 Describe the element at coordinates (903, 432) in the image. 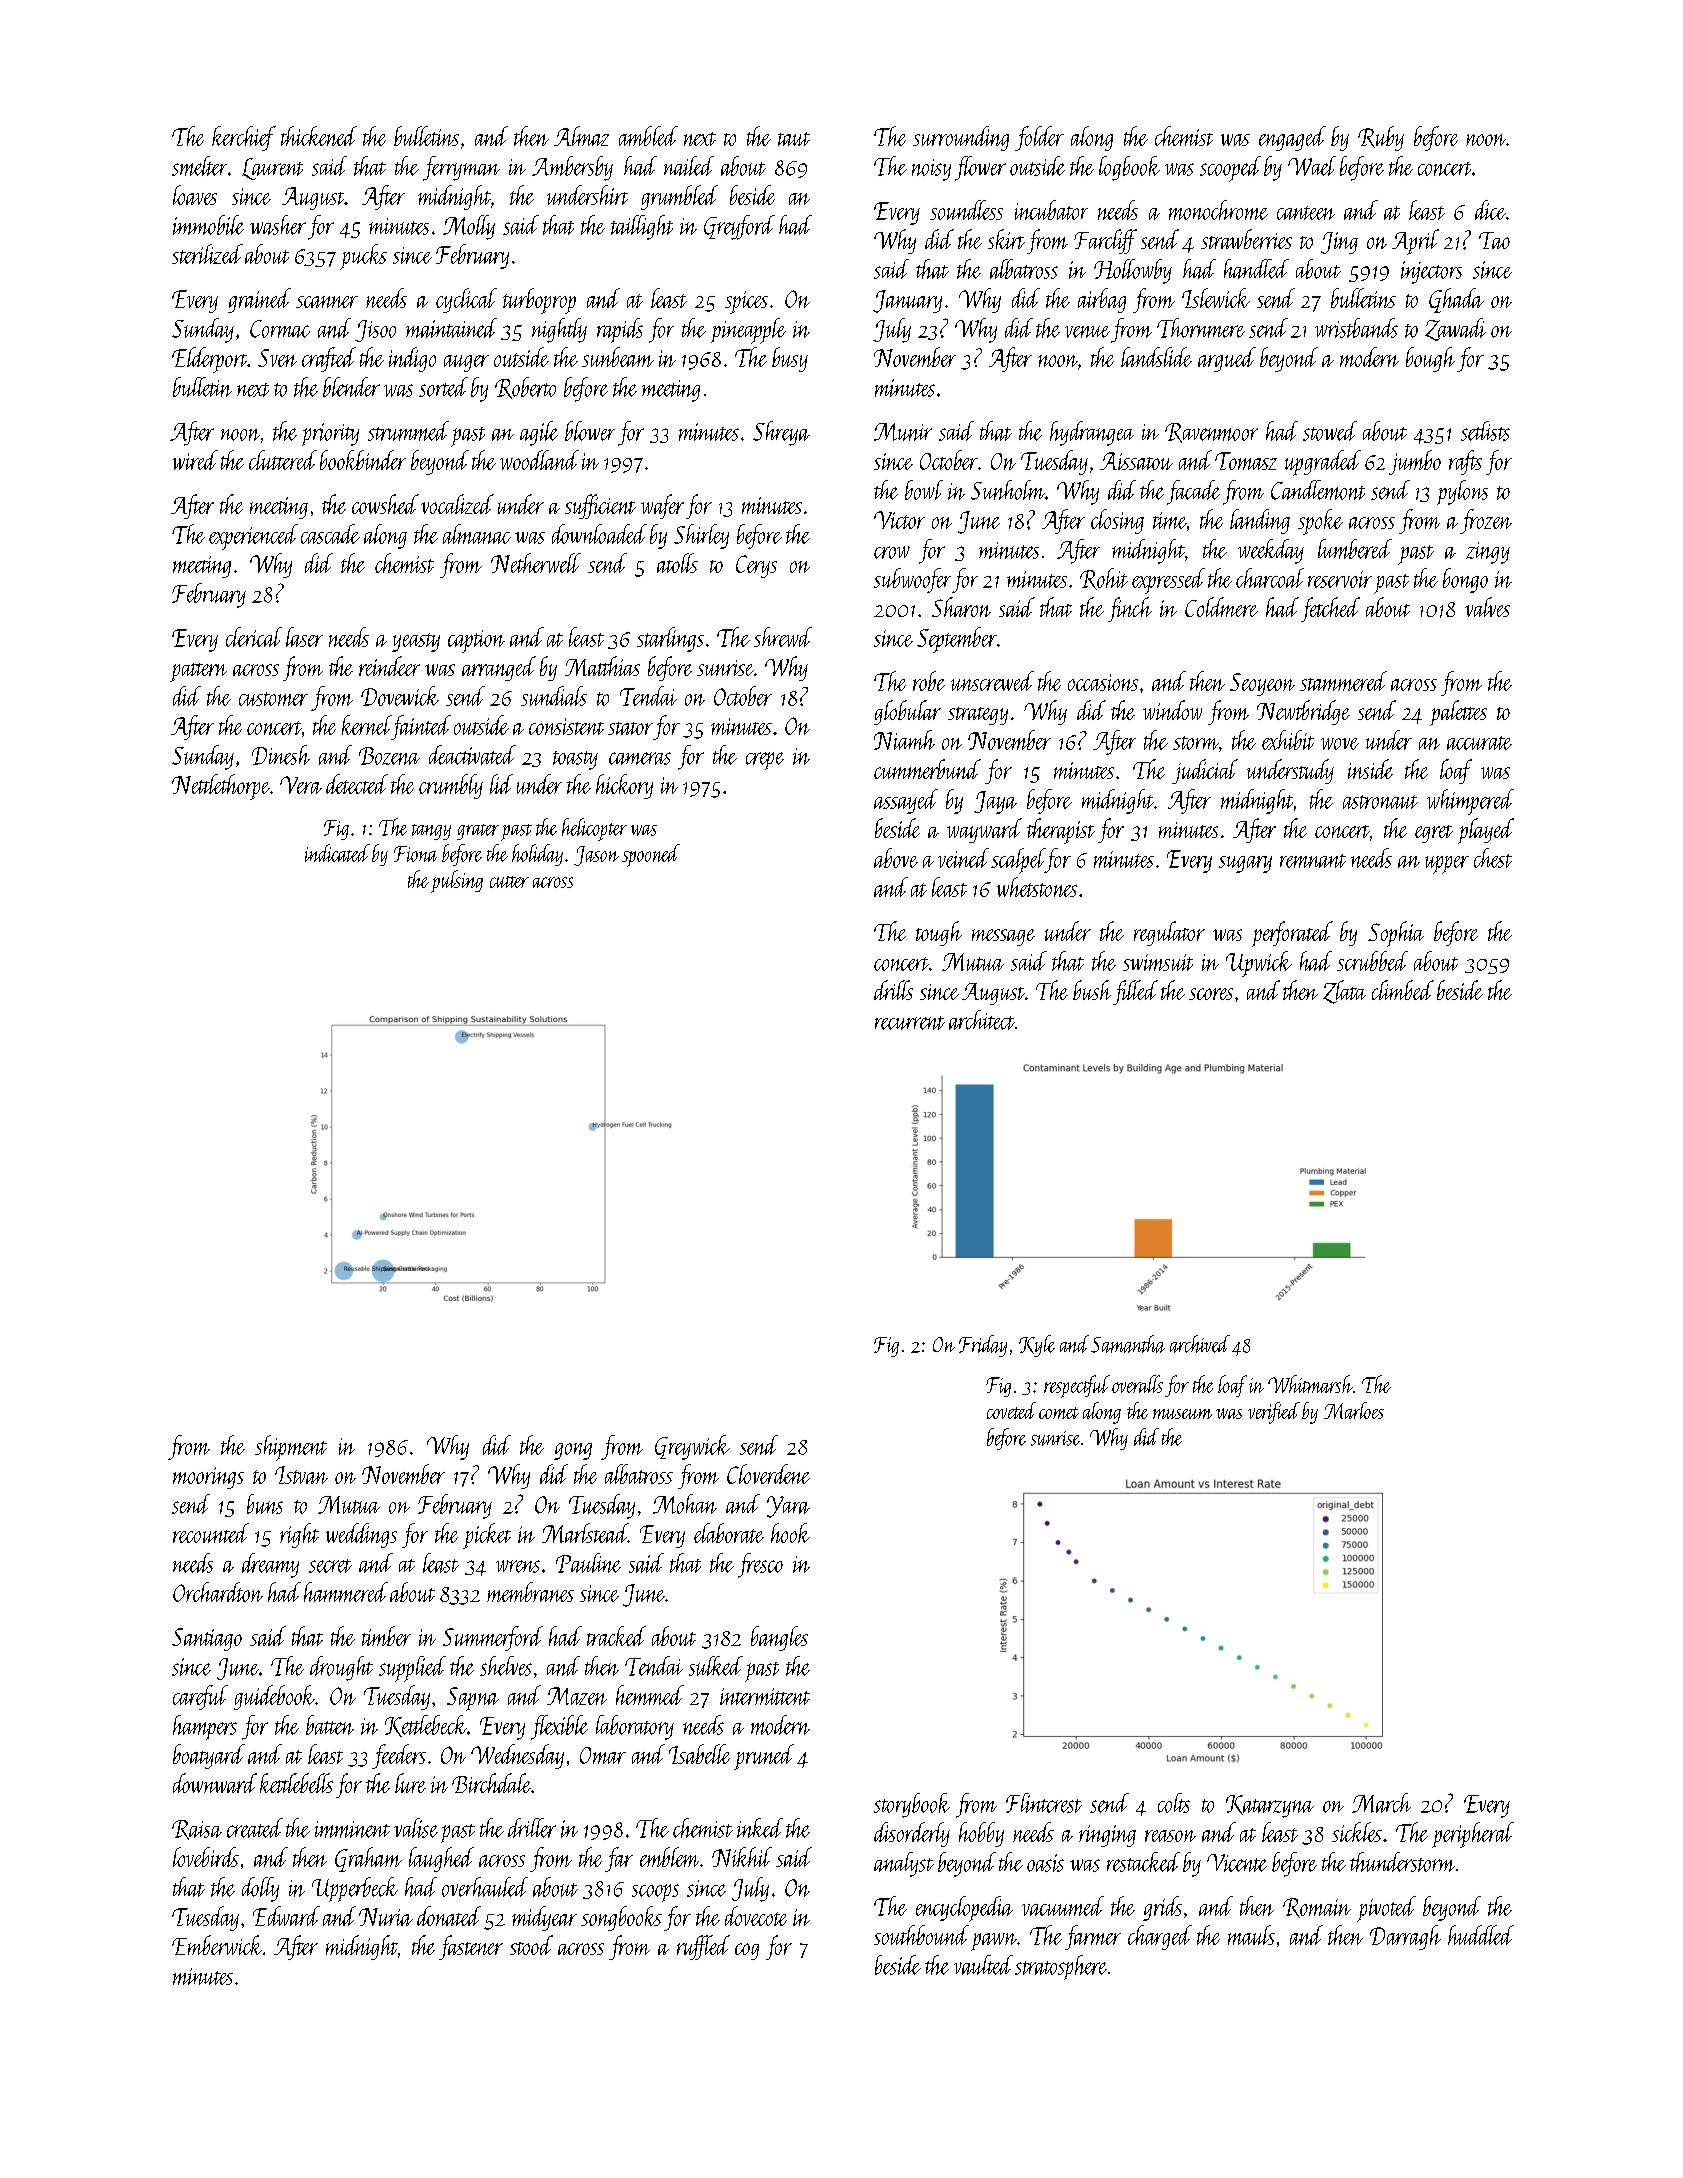

I see `Munir` at that location.
